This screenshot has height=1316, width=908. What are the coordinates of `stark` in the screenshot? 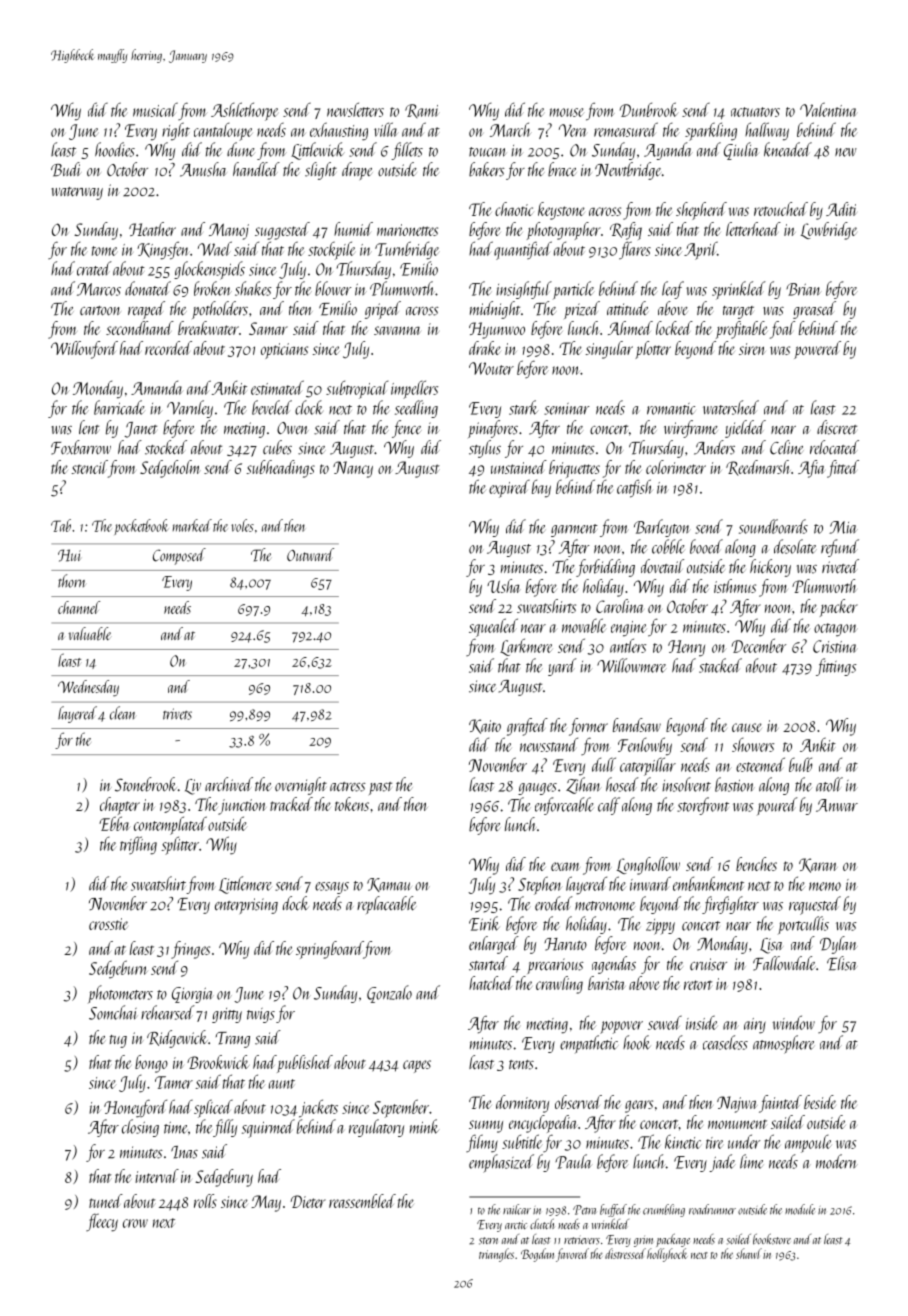 It's located at (523, 407).
